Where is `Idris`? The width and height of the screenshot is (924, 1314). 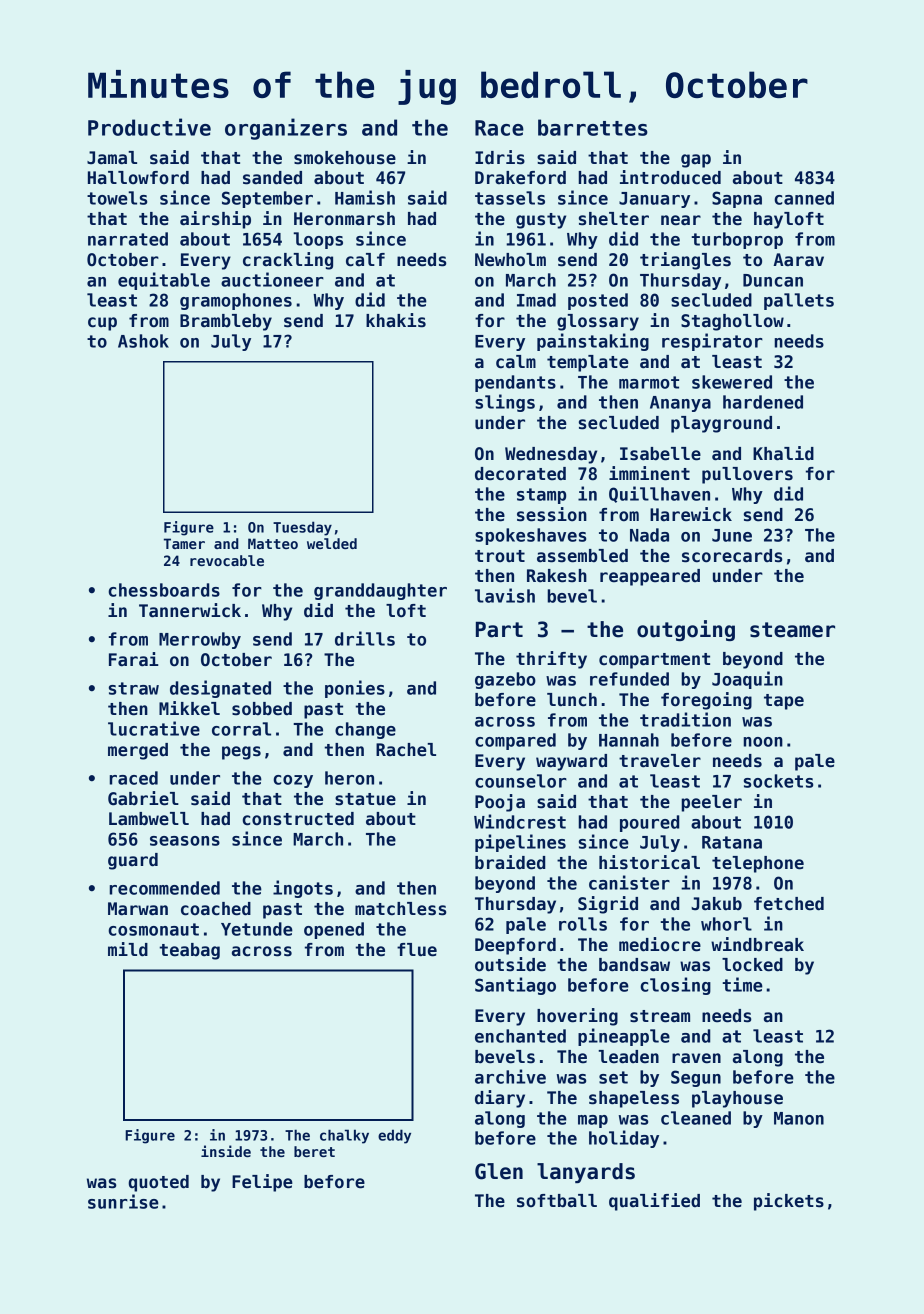 Idris is located at coordinates (500, 157).
